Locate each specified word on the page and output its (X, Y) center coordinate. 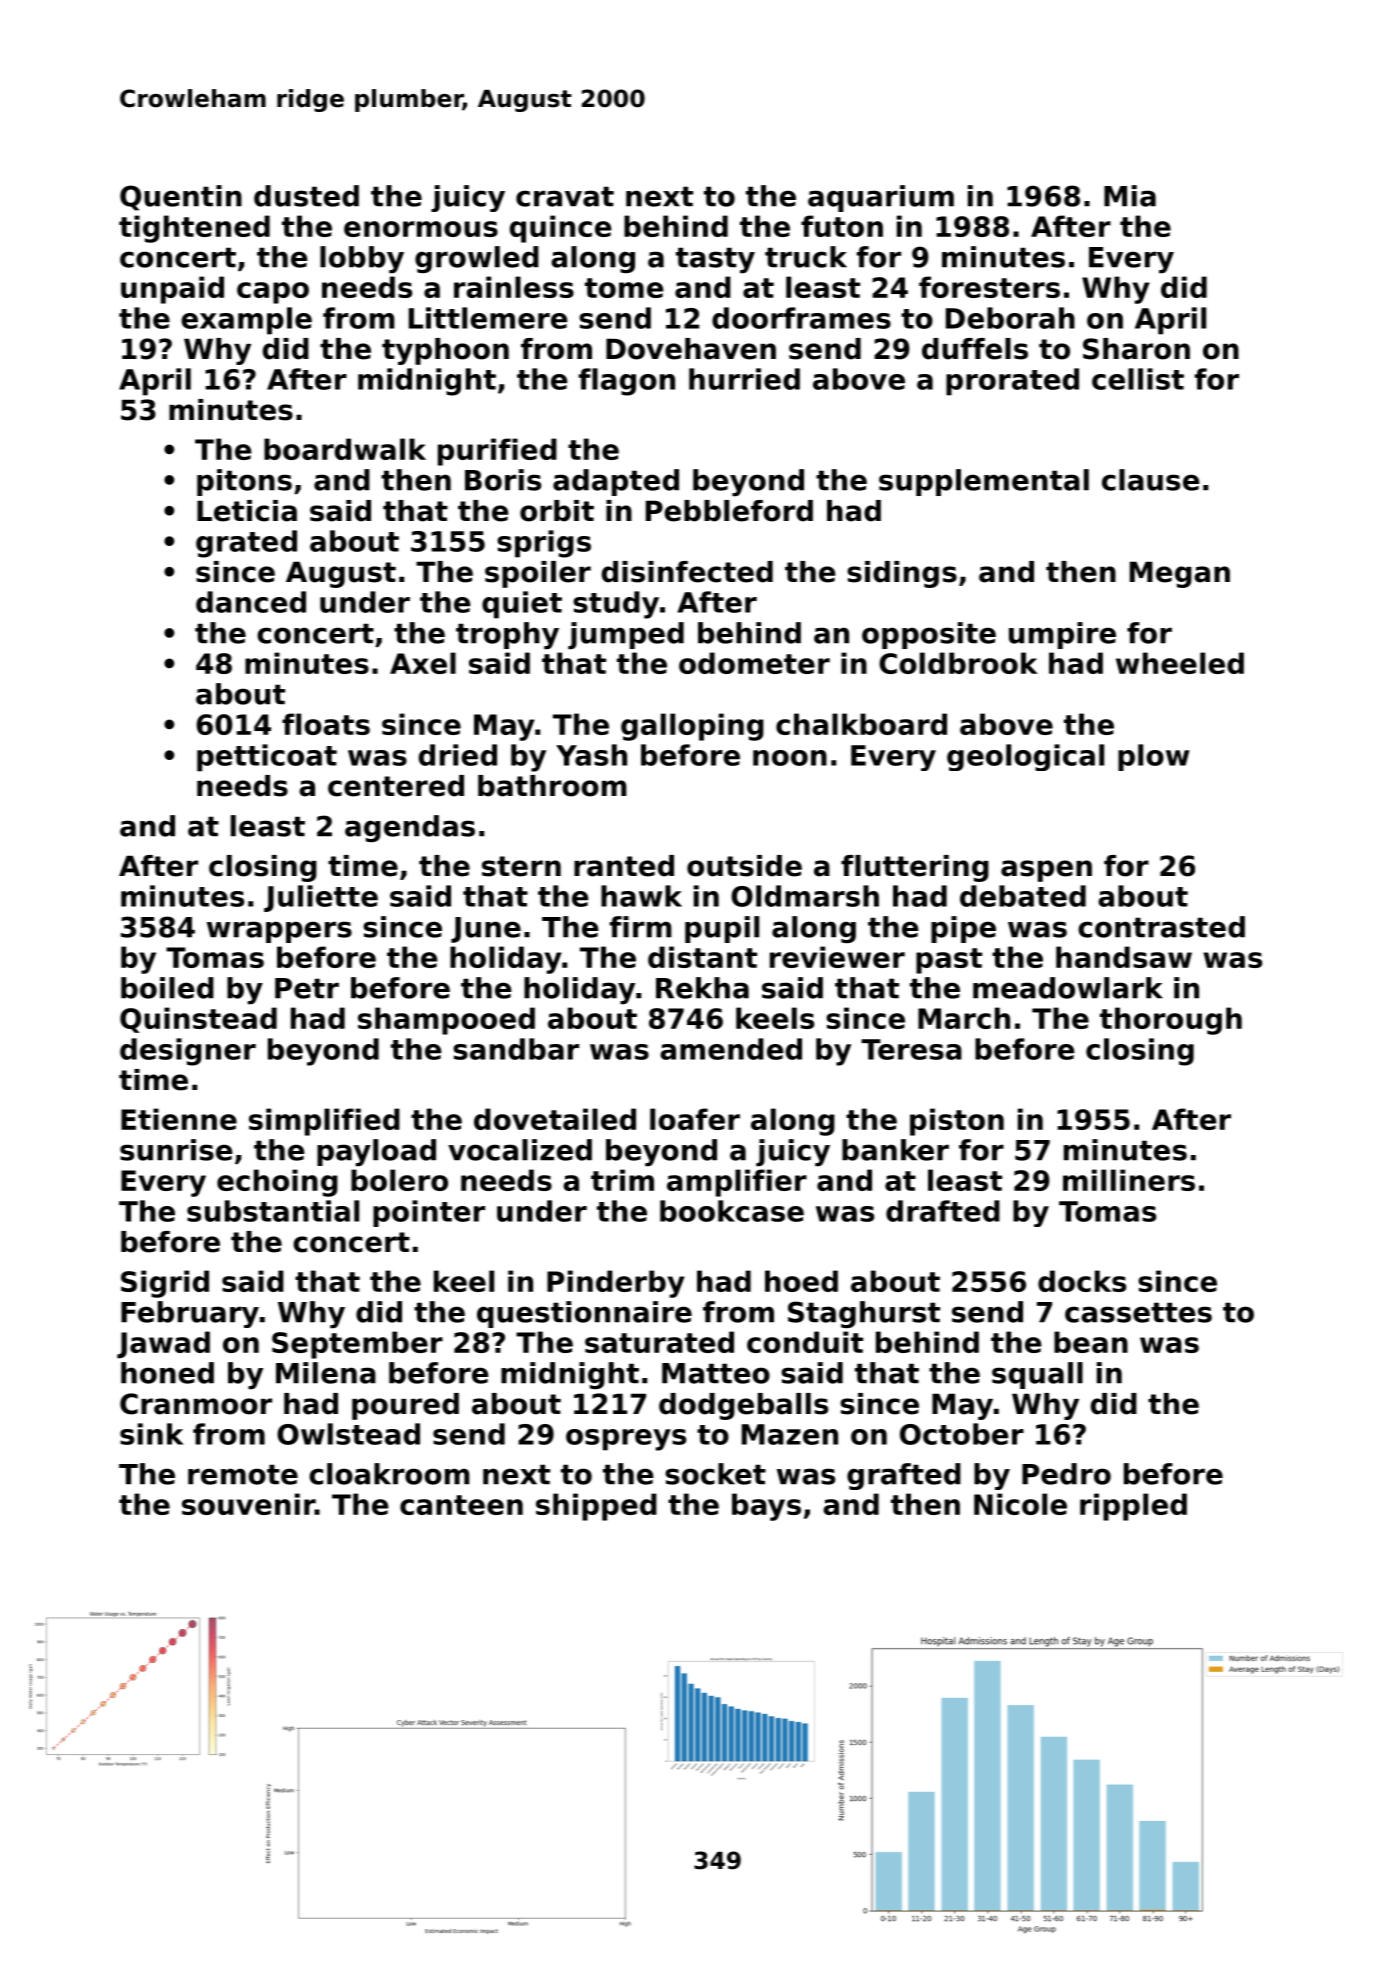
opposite (929, 635)
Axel (423, 663)
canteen (461, 1505)
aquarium (881, 198)
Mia (1130, 196)
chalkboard (861, 724)
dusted (306, 196)
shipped (596, 1507)
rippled (1133, 1507)
